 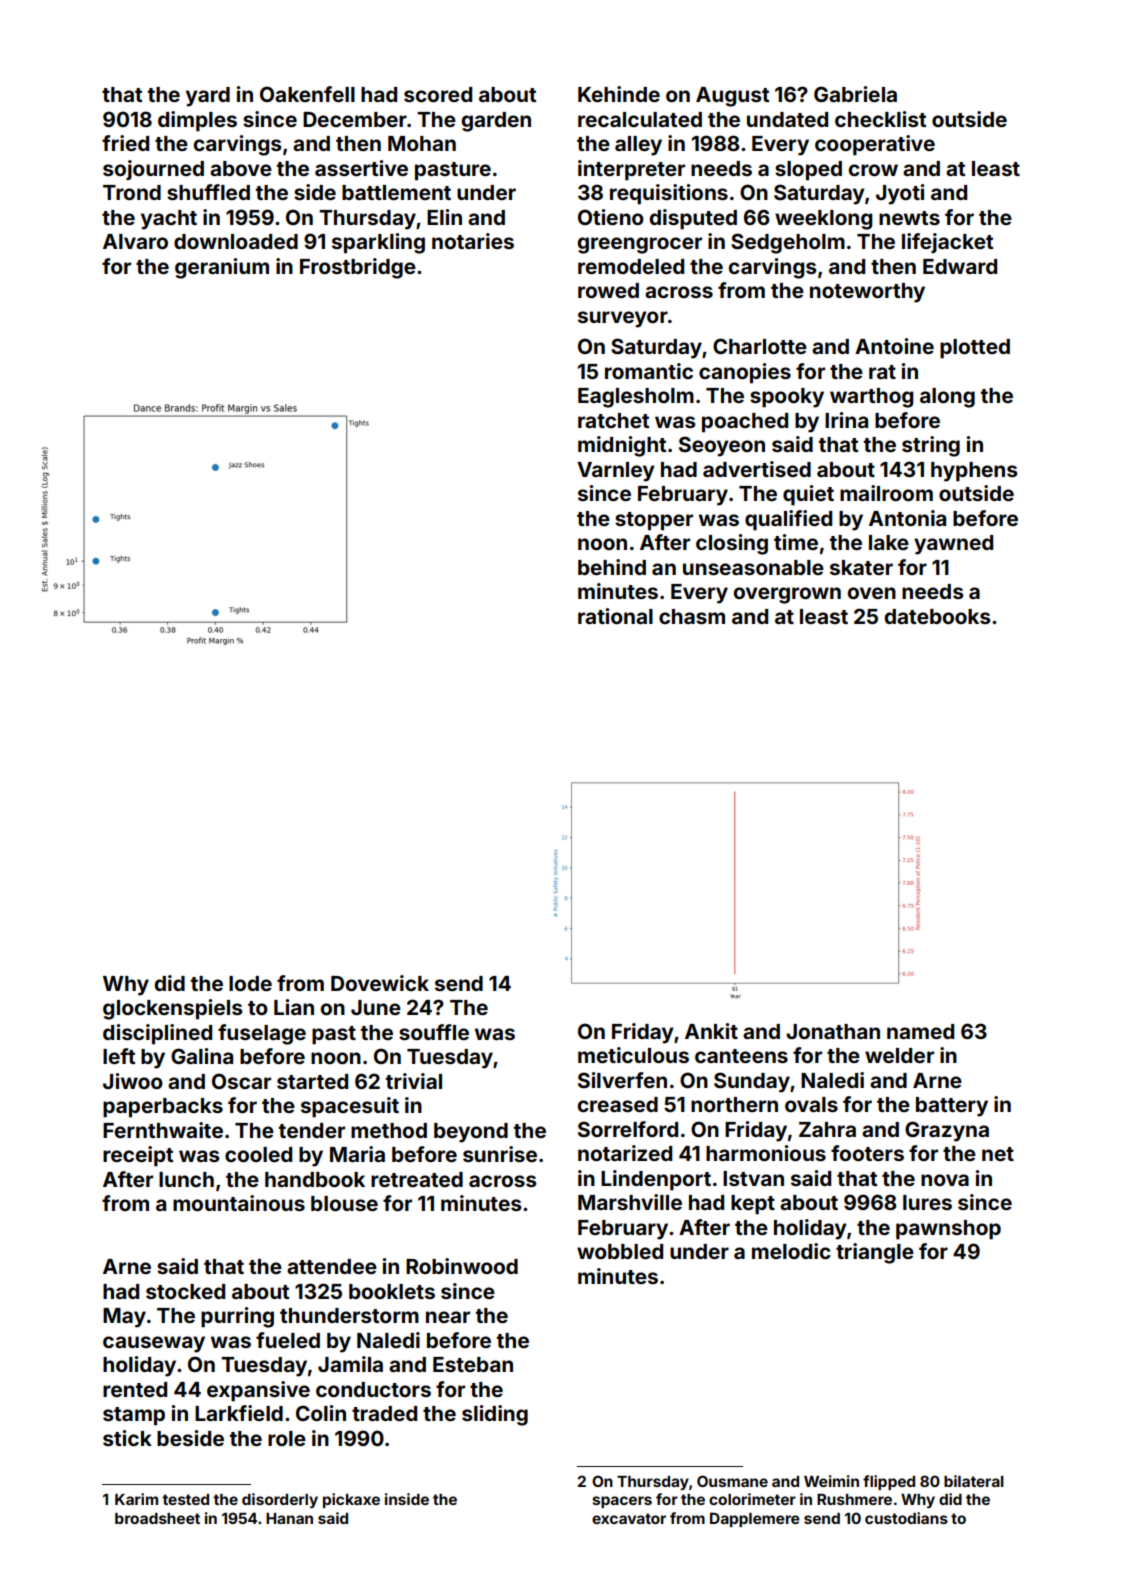 I want to click on Frostbridge, so click(x=358, y=268).
